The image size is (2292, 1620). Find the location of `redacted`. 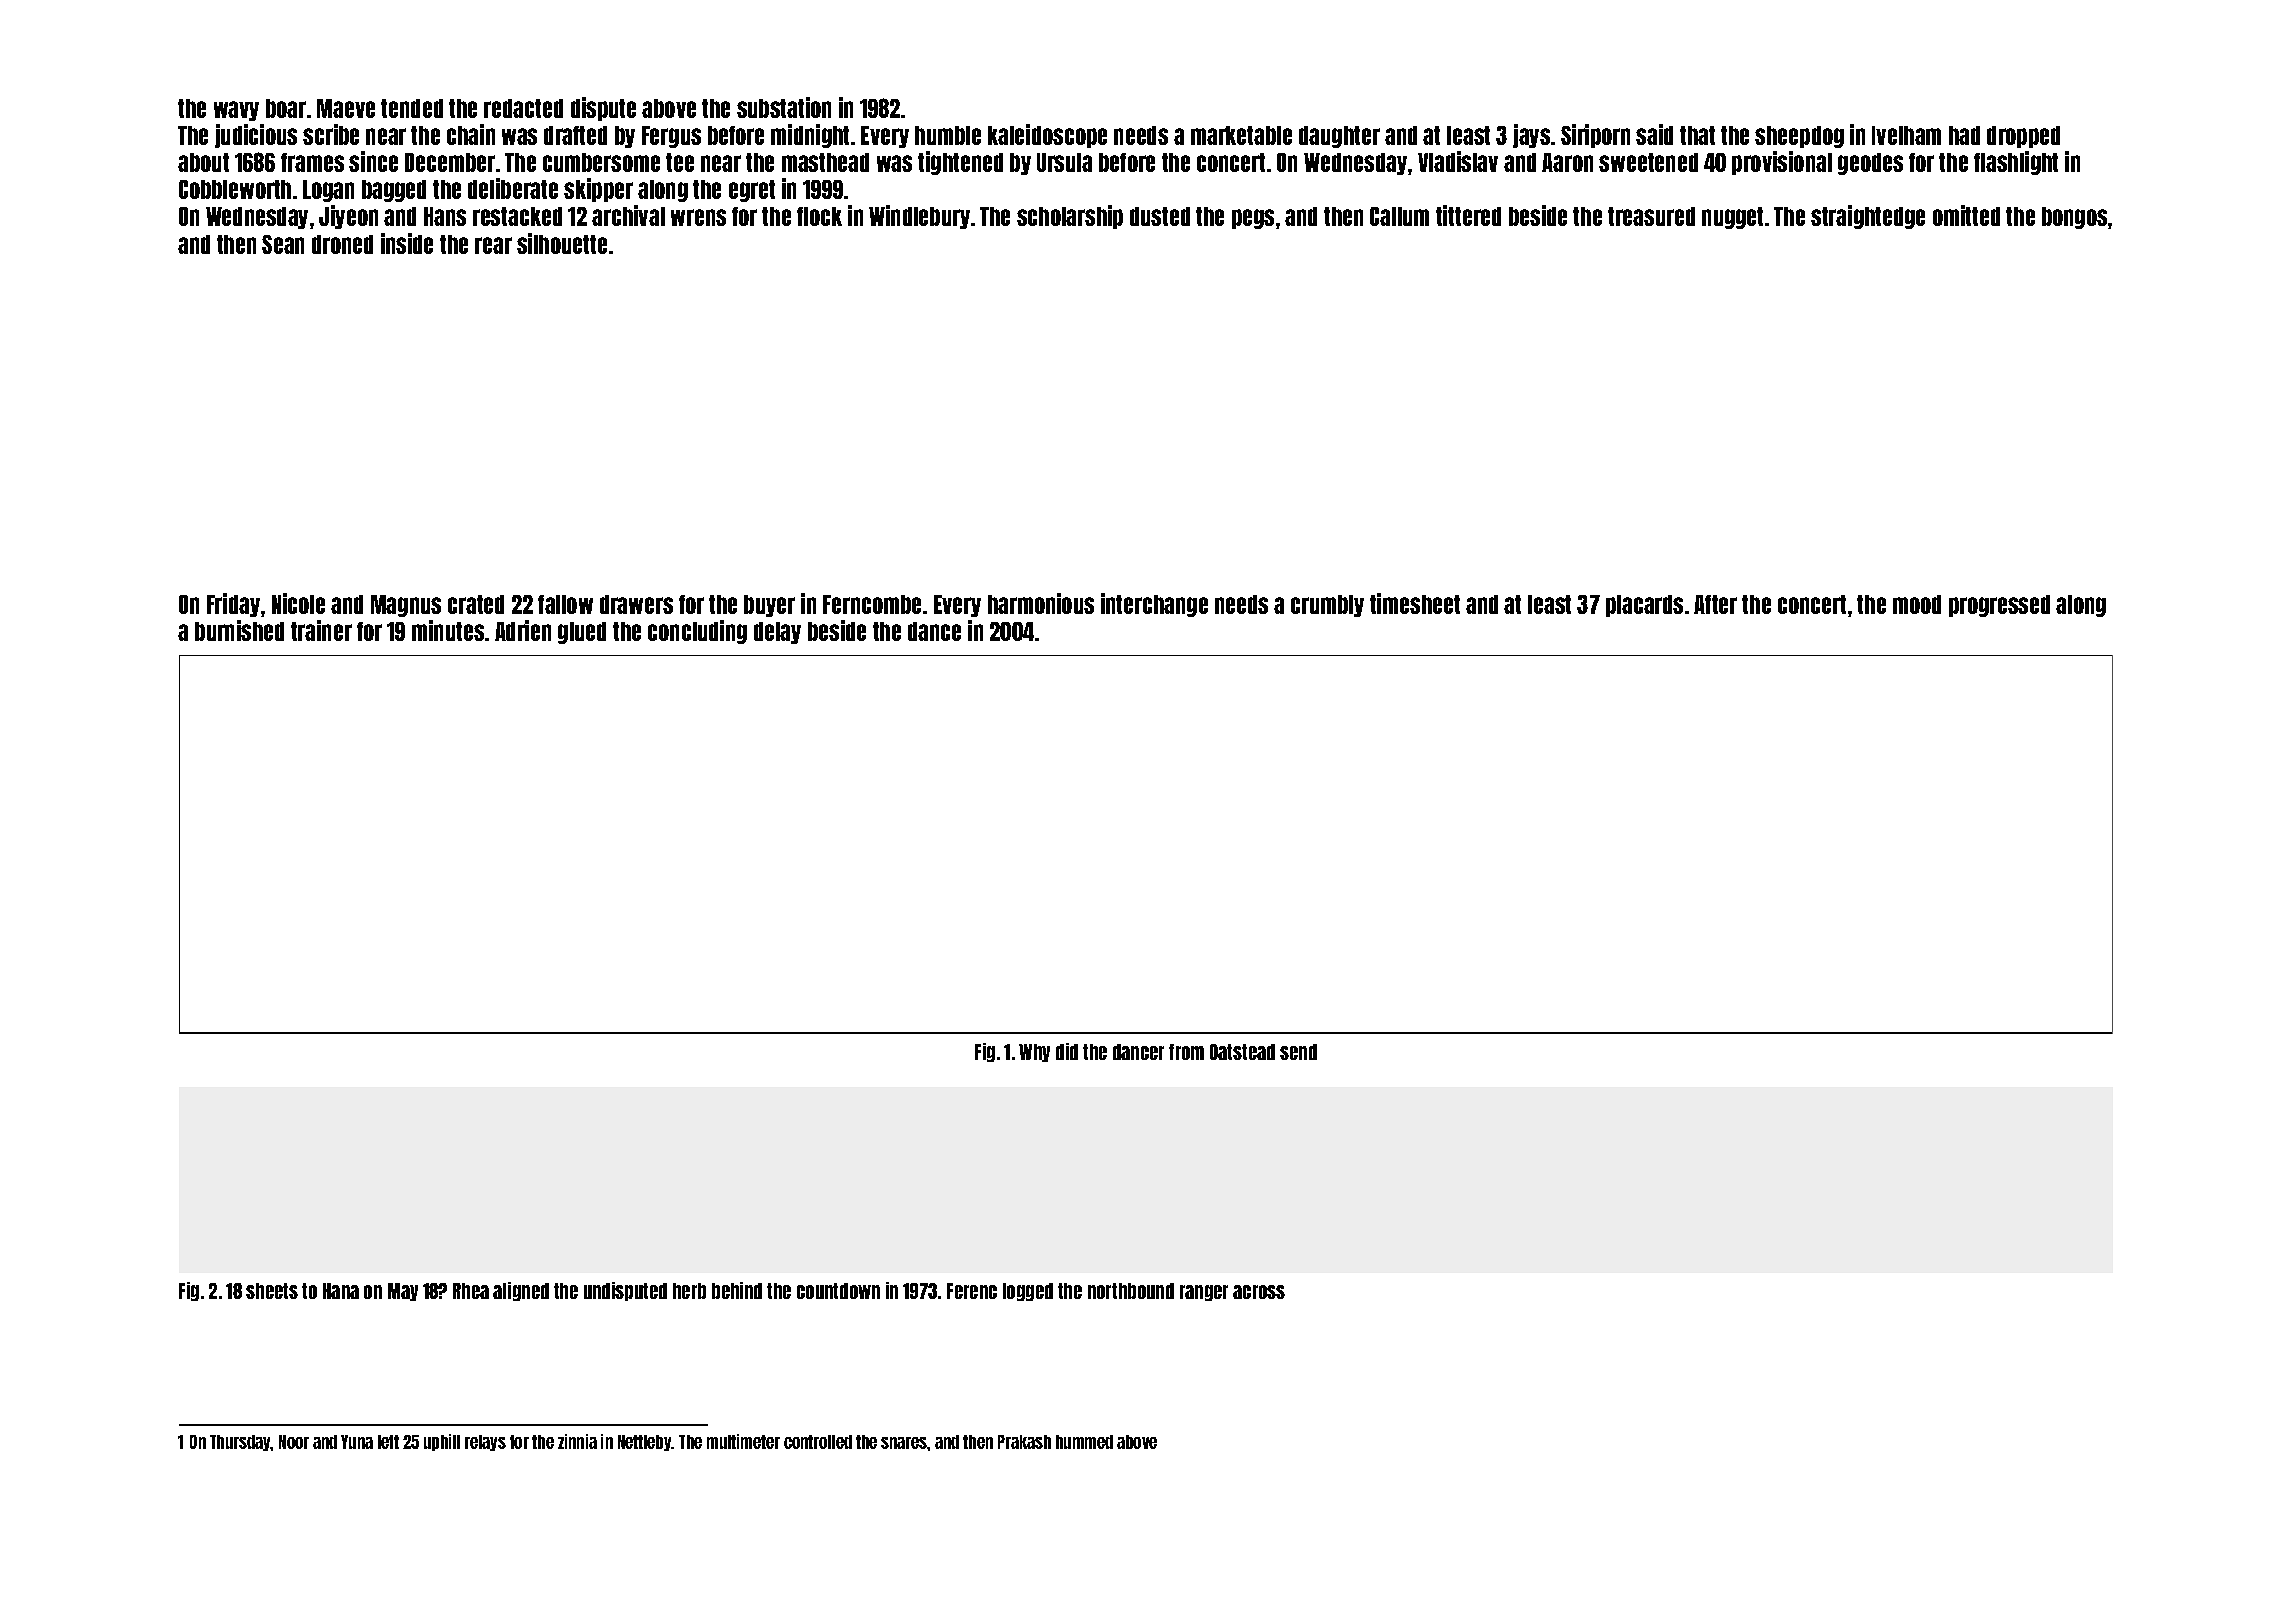

redacted is located at coordinates (523, 108).
